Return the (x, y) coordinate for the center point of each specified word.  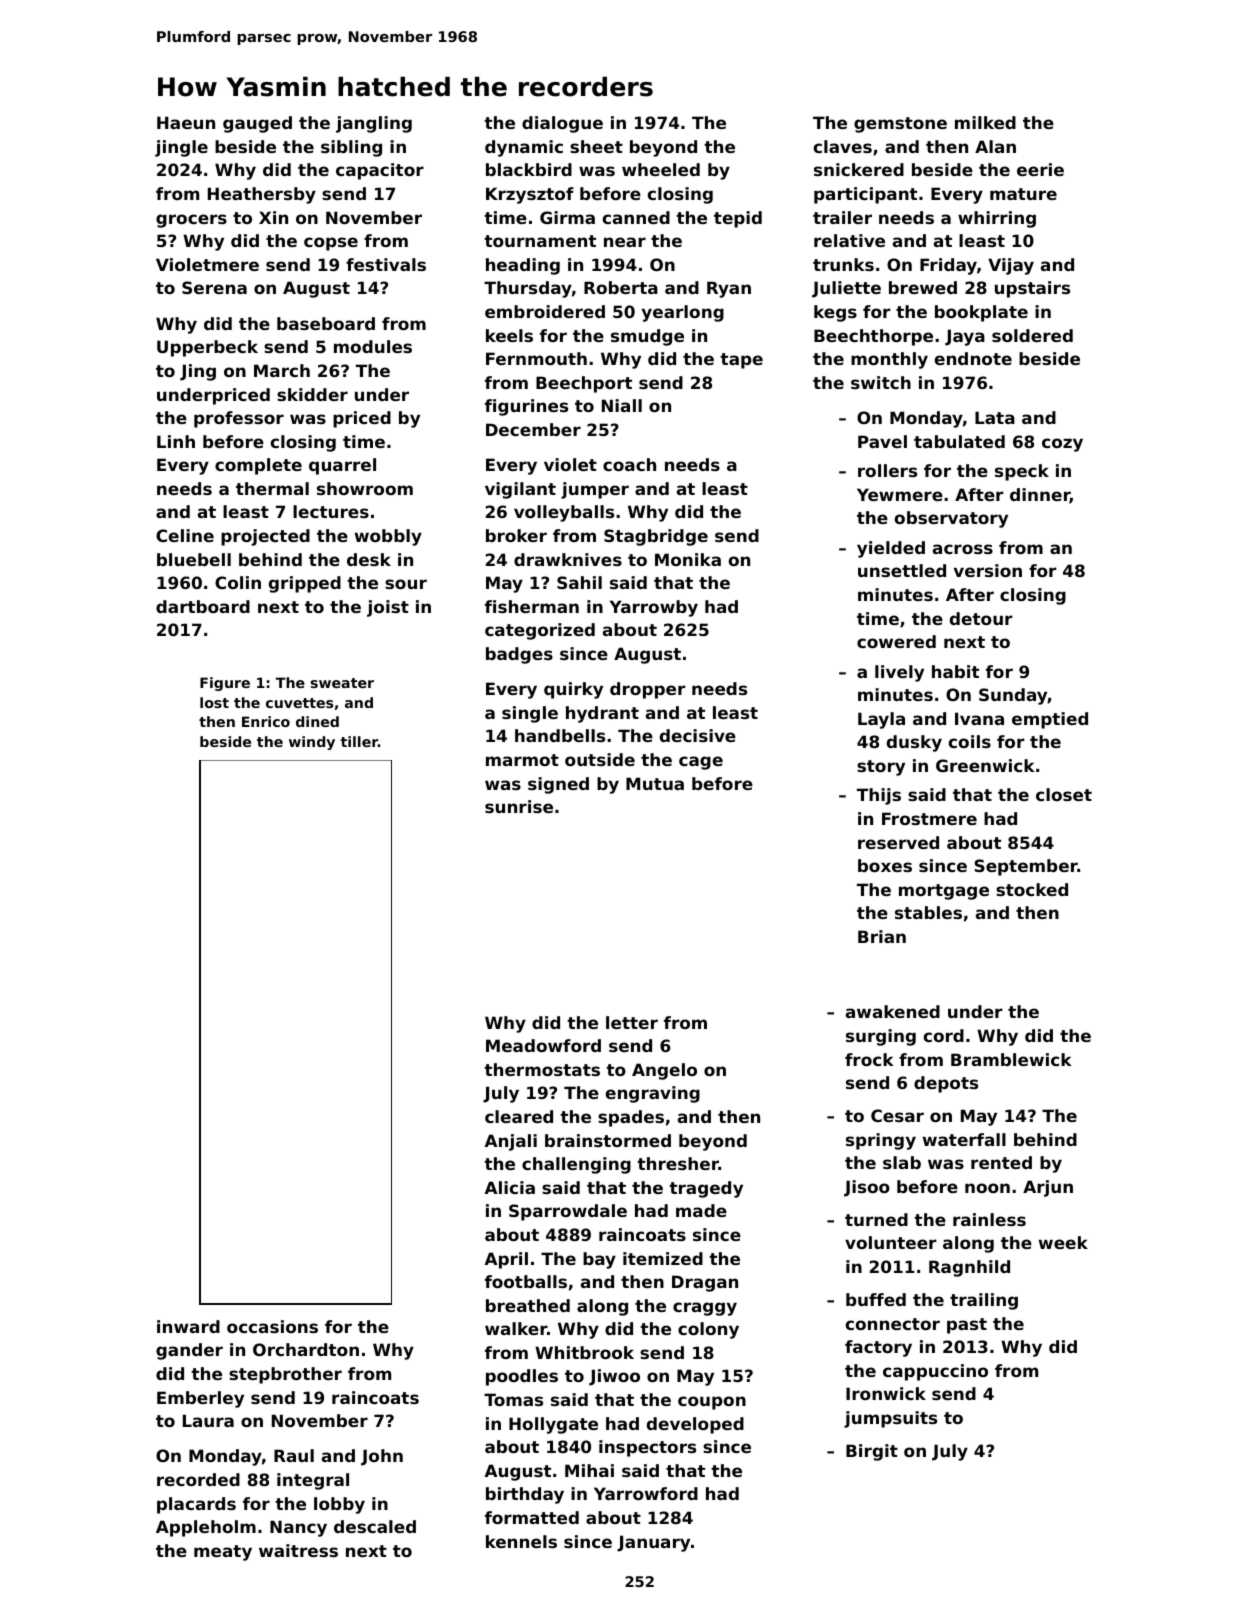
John (382, 1457)
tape (741, 361)
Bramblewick (1011, 1059)
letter (632, 1022)
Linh (176, 441)
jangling (374, 124)
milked (985, 122)
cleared (519, 1116)
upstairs (1032, 289)
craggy (705, 1309)
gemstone (900, 125)
